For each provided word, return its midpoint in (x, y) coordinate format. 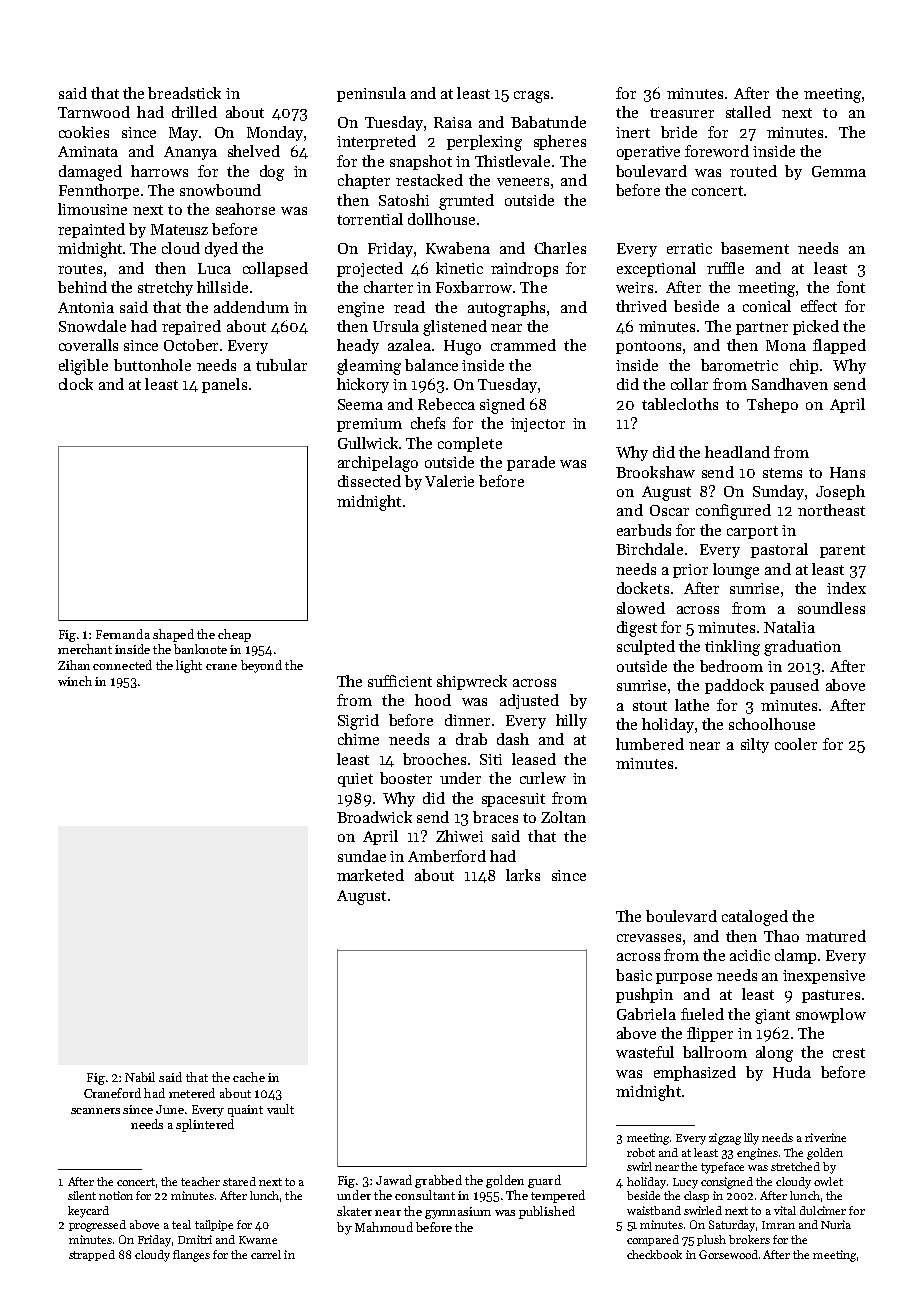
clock (76, 384)
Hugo (462, 347)
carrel (266, 1254)
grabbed (438, 1181)
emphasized (695, 1073)
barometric (739, 365)
